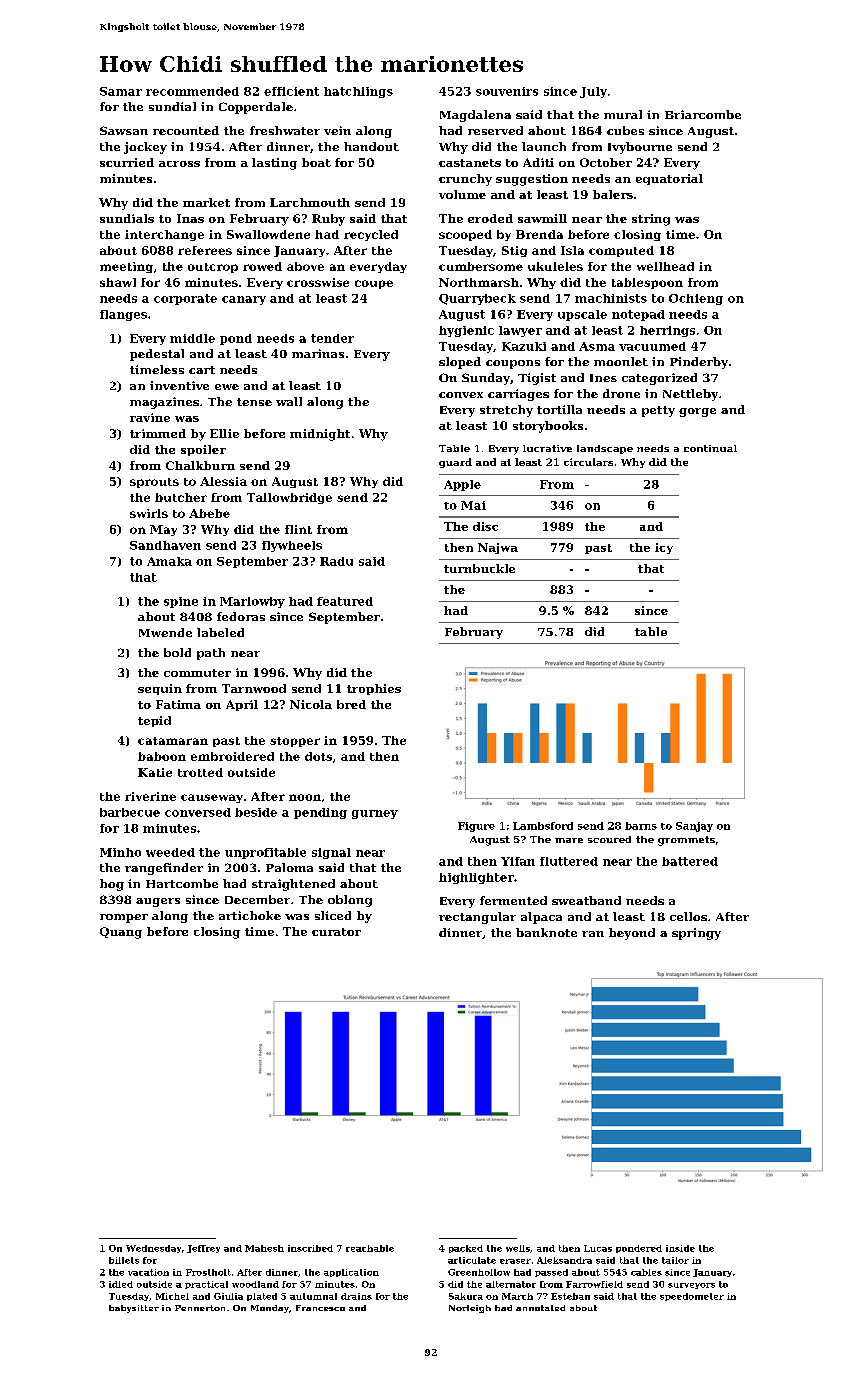 This page has width=849, height=1400. Describe the element at coordinates (690, 861) in the page. I see `battered` at that location.
